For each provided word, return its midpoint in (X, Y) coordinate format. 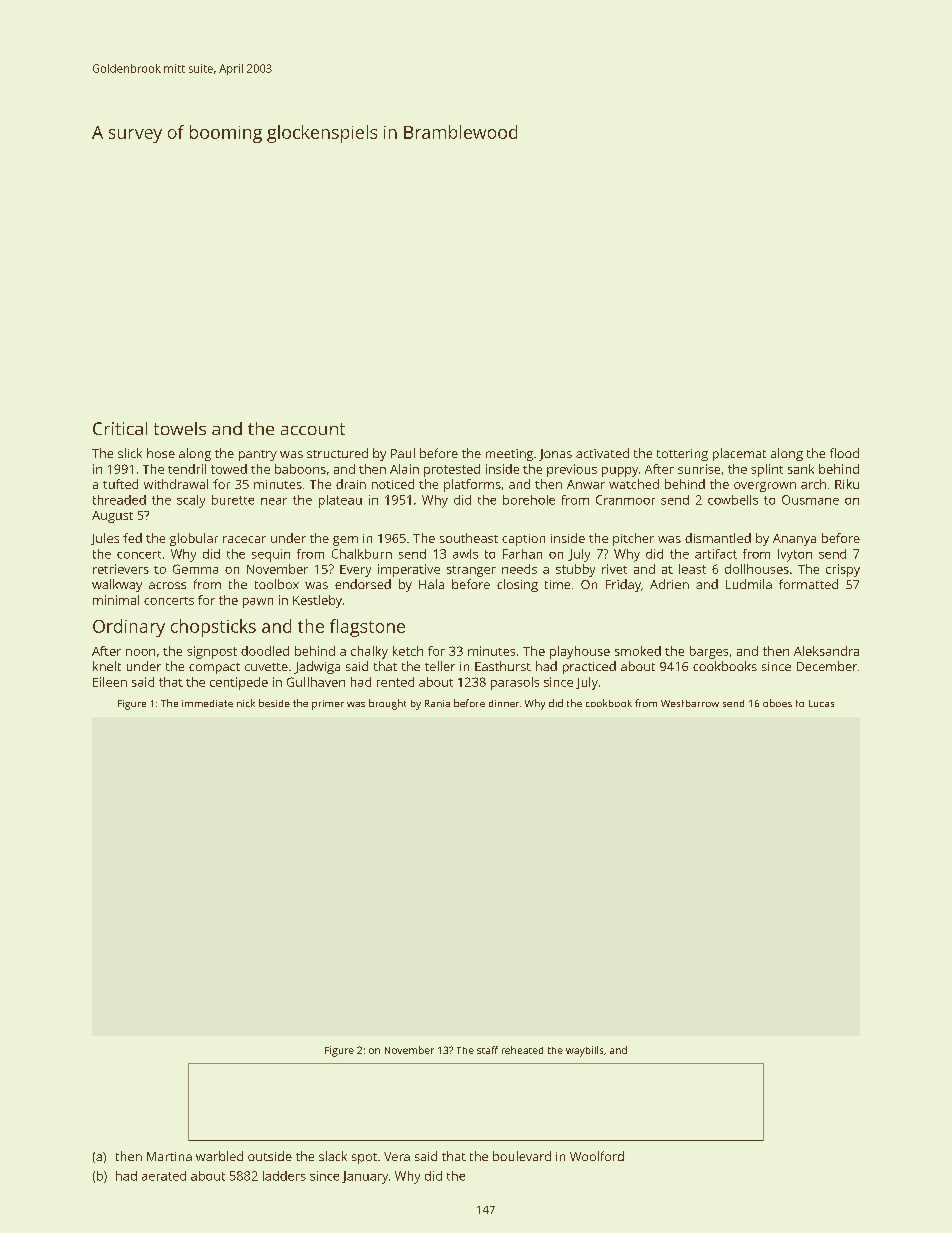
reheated (522, 1050)
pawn (258, 603)
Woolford (597, 1156)
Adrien (669, 584)
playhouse (580, 652)
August (112, 517)
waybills (584, 1051)
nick (246, 703)
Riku (847, 484)
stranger (471, 571)
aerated (164, 1176)
